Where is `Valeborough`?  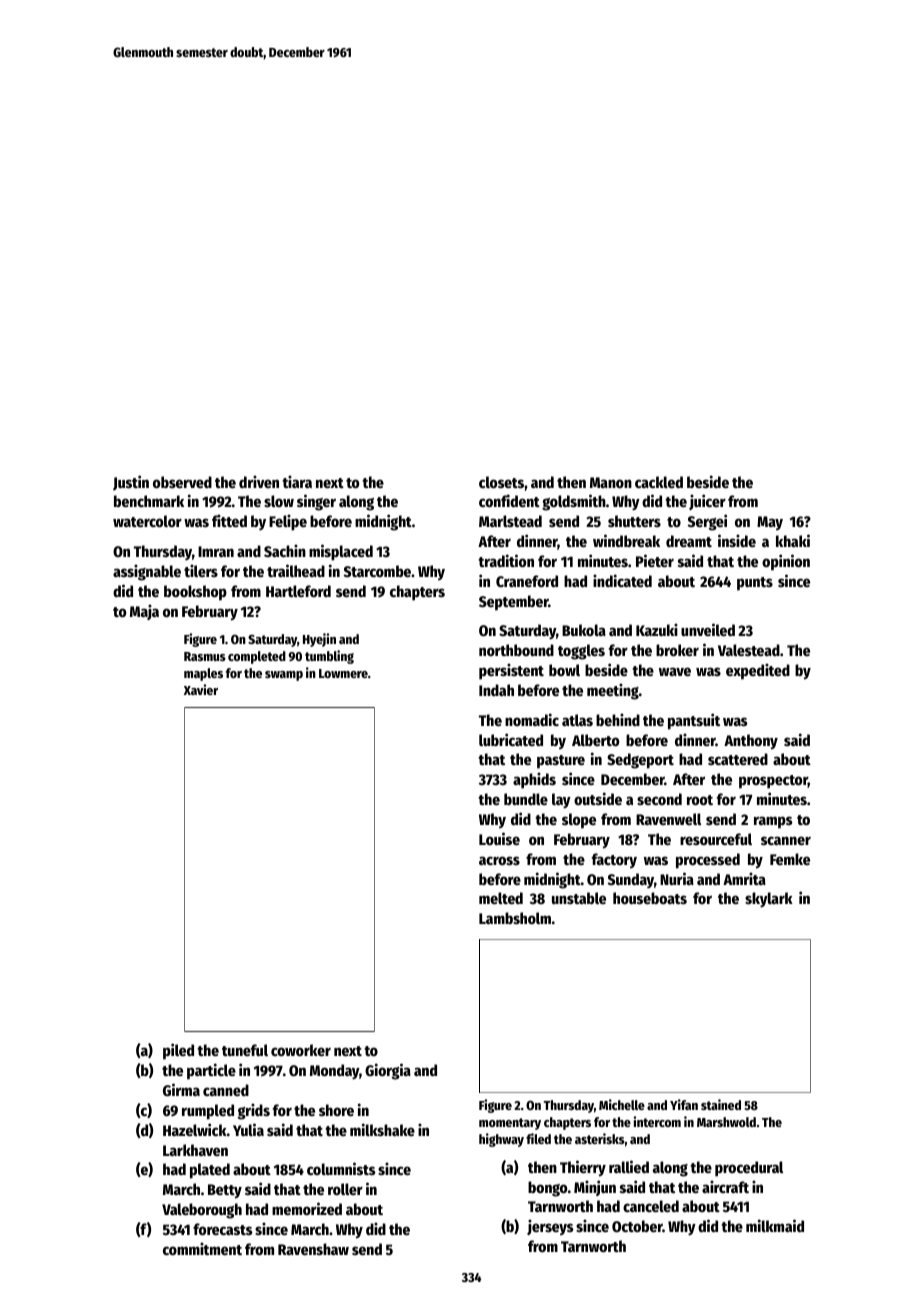
Valeborough is located at coordinates (202, 1211).
